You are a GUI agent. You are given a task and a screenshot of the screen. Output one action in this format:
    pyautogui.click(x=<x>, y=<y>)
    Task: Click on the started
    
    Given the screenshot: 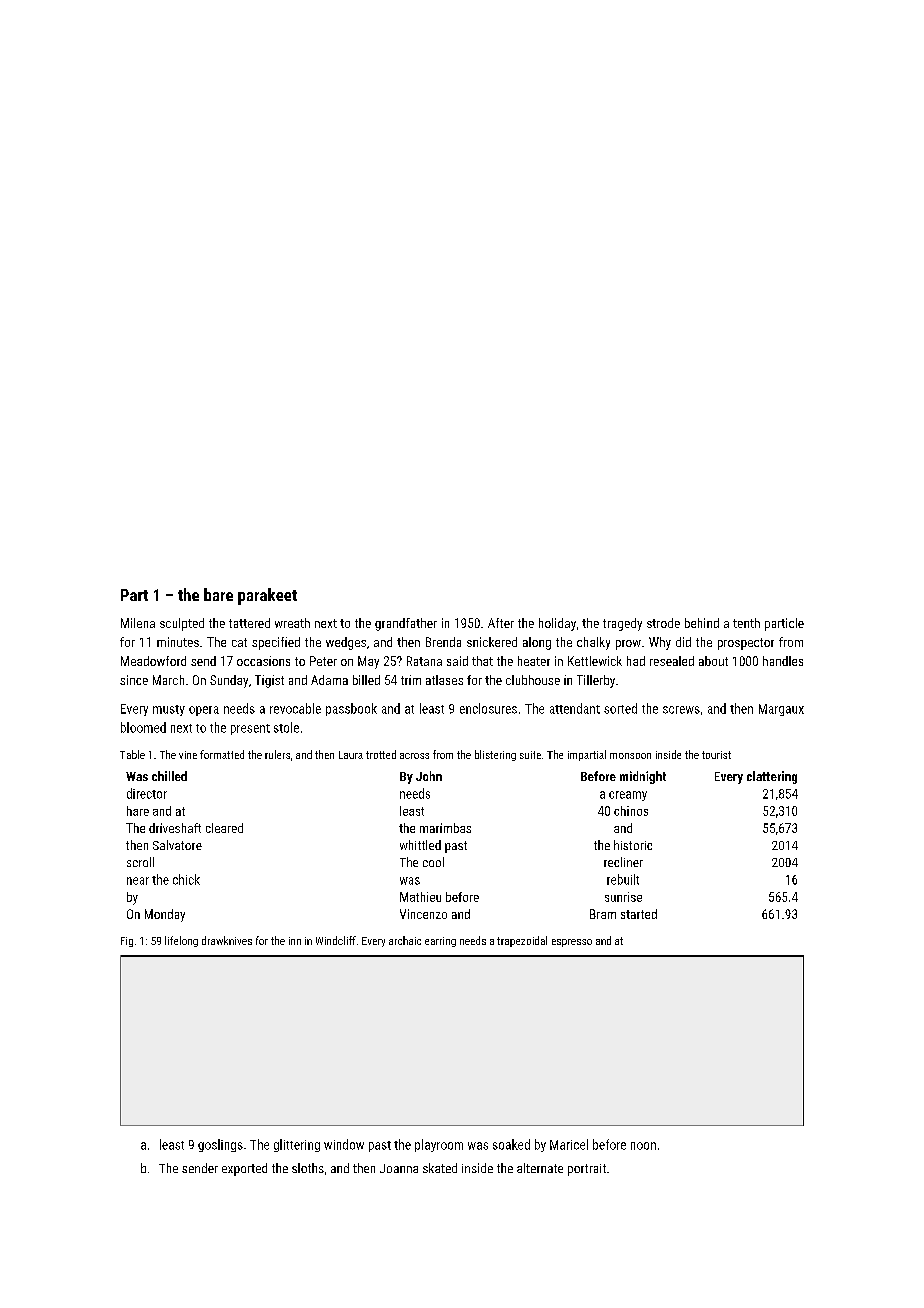 What is the action you would take?
    pyautogui.click(x=639, y=914)
